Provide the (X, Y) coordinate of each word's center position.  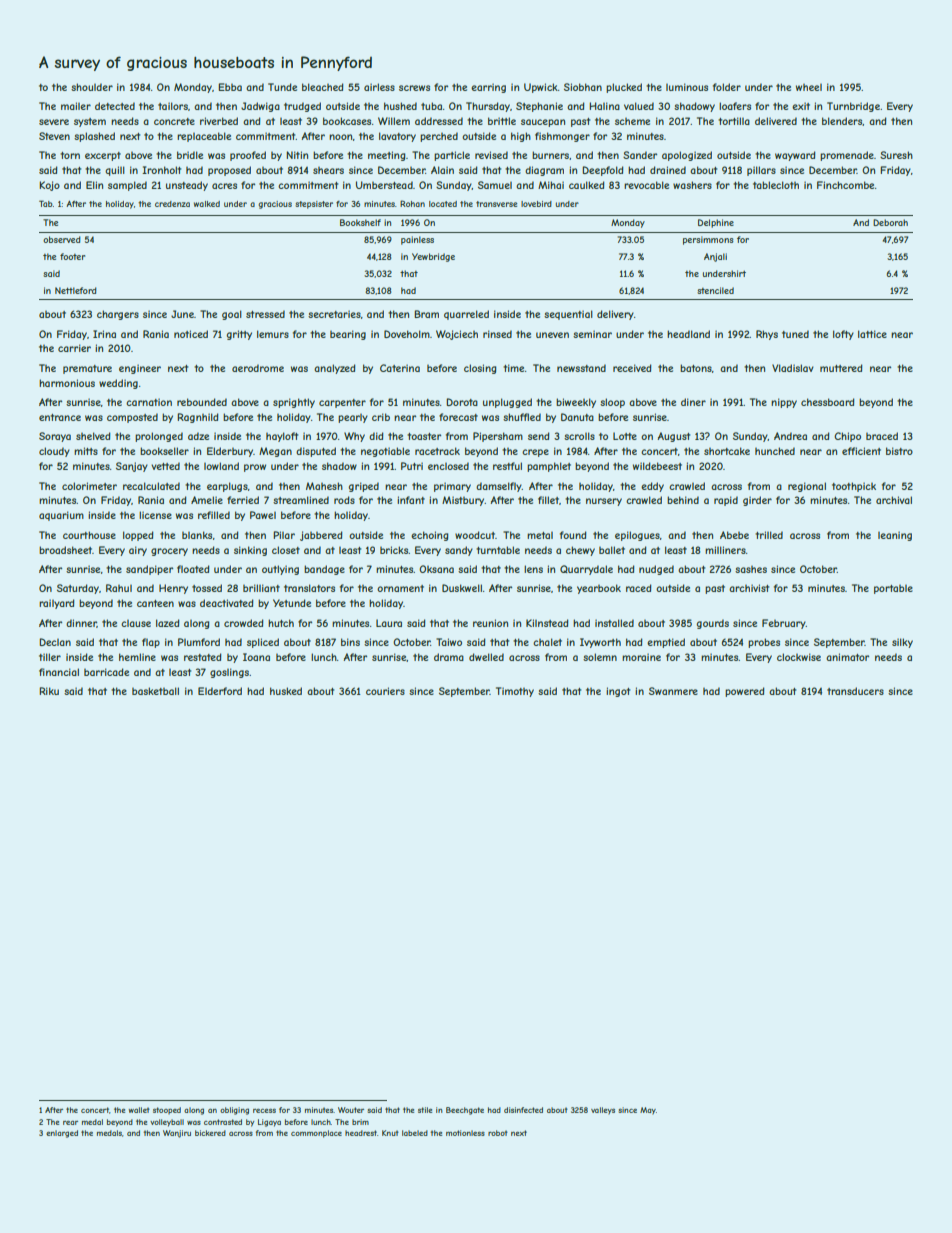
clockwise (799, 657)
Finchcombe (845, 185)
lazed (167, 623)
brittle (502, 121)
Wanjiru (177, 1134)
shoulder (92, 87)
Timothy (515, 692)
